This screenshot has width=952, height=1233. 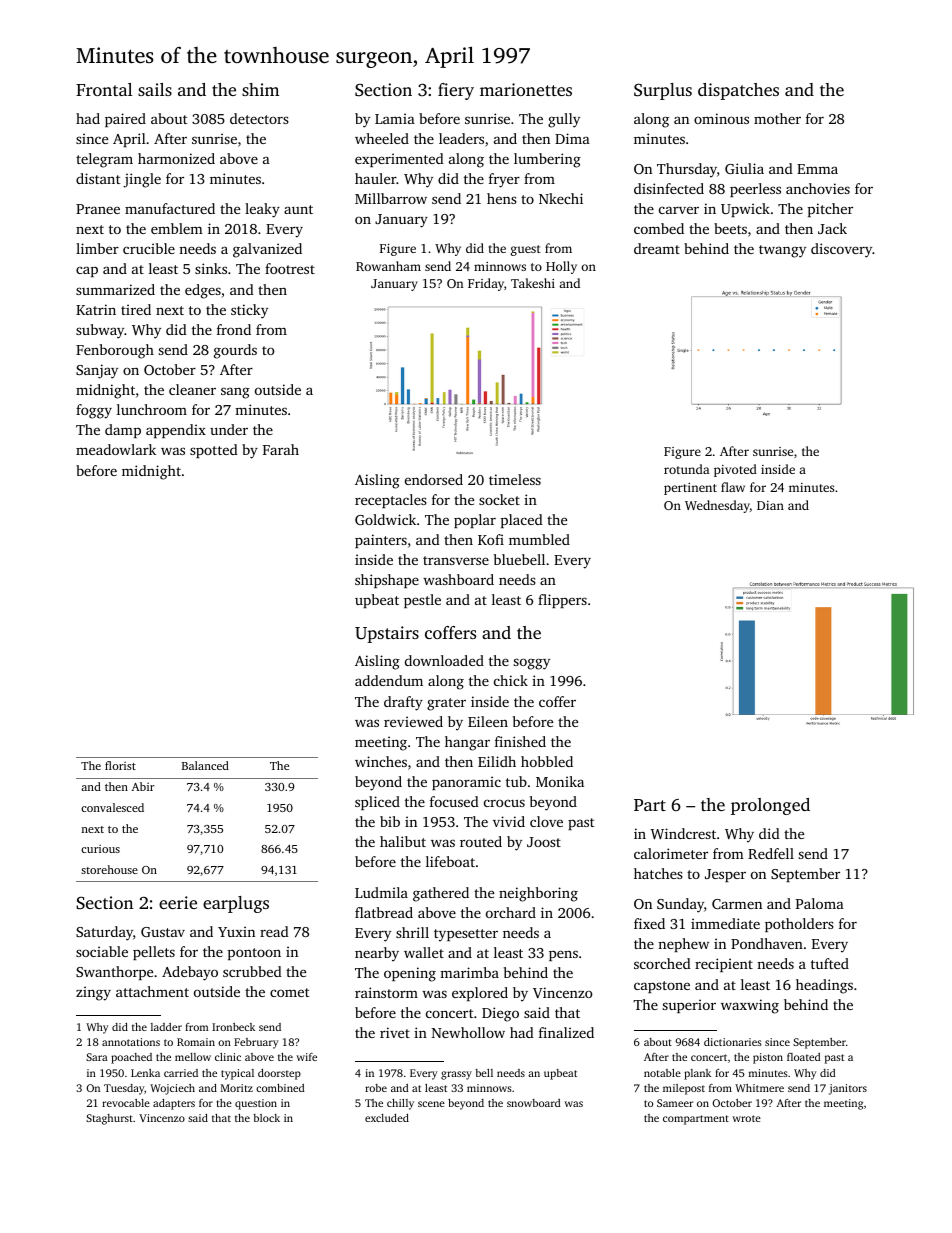 I want to click on janitors, so click(x=848, y=1089).
